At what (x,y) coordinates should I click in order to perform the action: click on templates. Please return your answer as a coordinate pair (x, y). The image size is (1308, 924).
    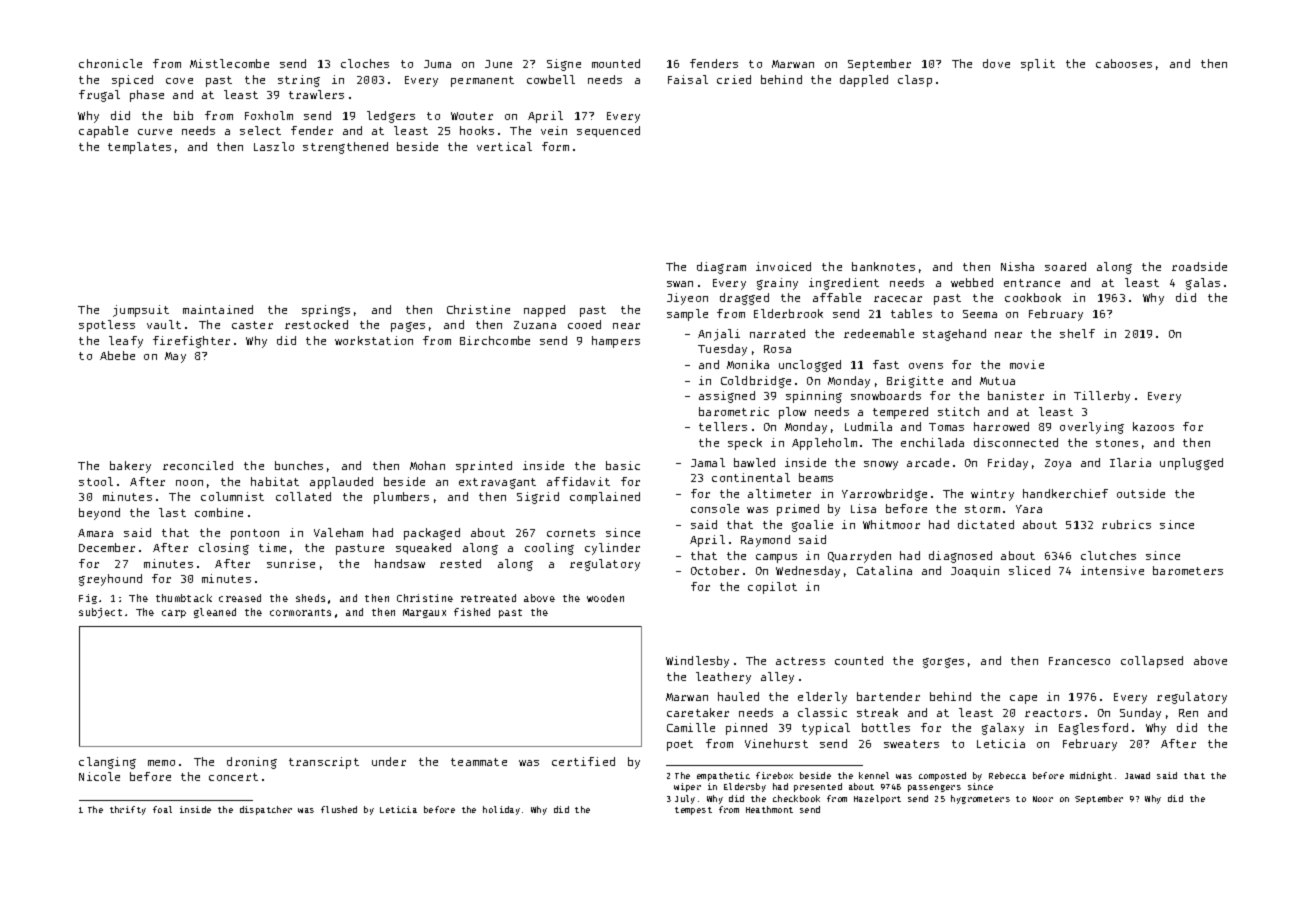
    Looking at the image, I should click on (139, 148).
